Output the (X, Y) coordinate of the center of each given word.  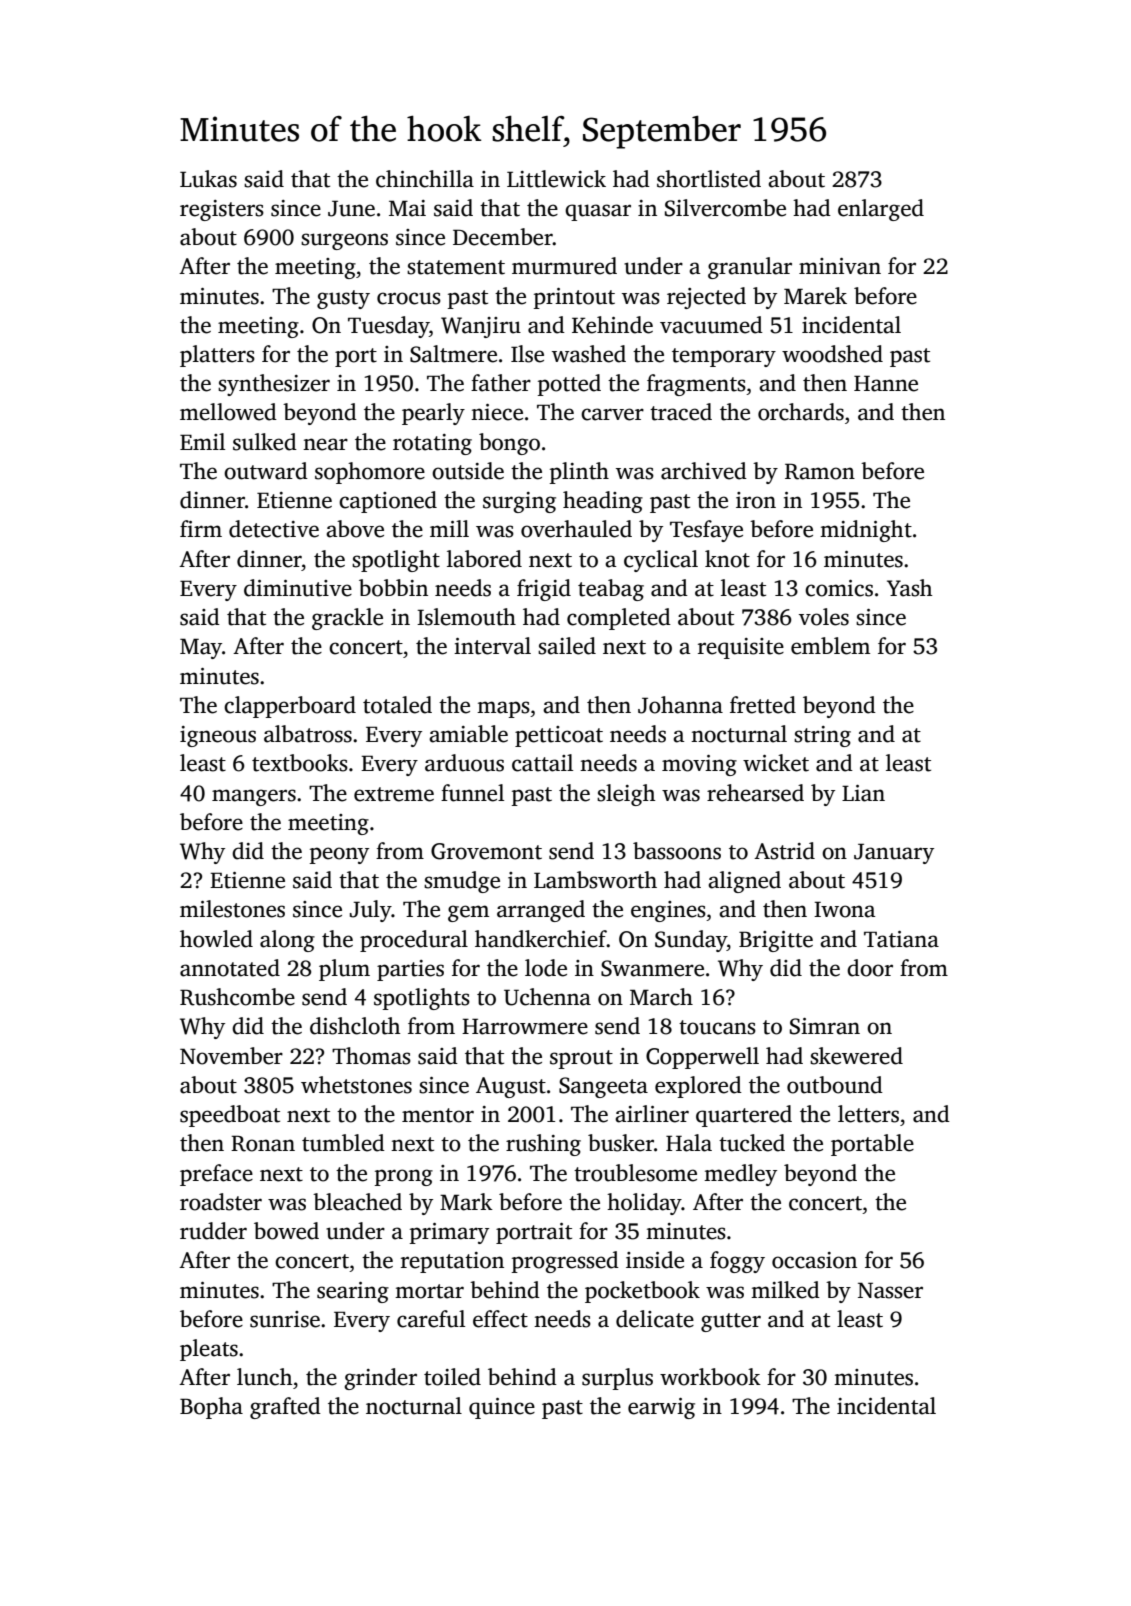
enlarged (881, 210)
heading (603, 502)
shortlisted (709, 179)
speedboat (230, 1116)
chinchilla (425, 179)
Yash (910, 588)
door (870, 968)
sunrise (285, 1319)
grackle (347, 619)
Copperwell (702, 1058)
